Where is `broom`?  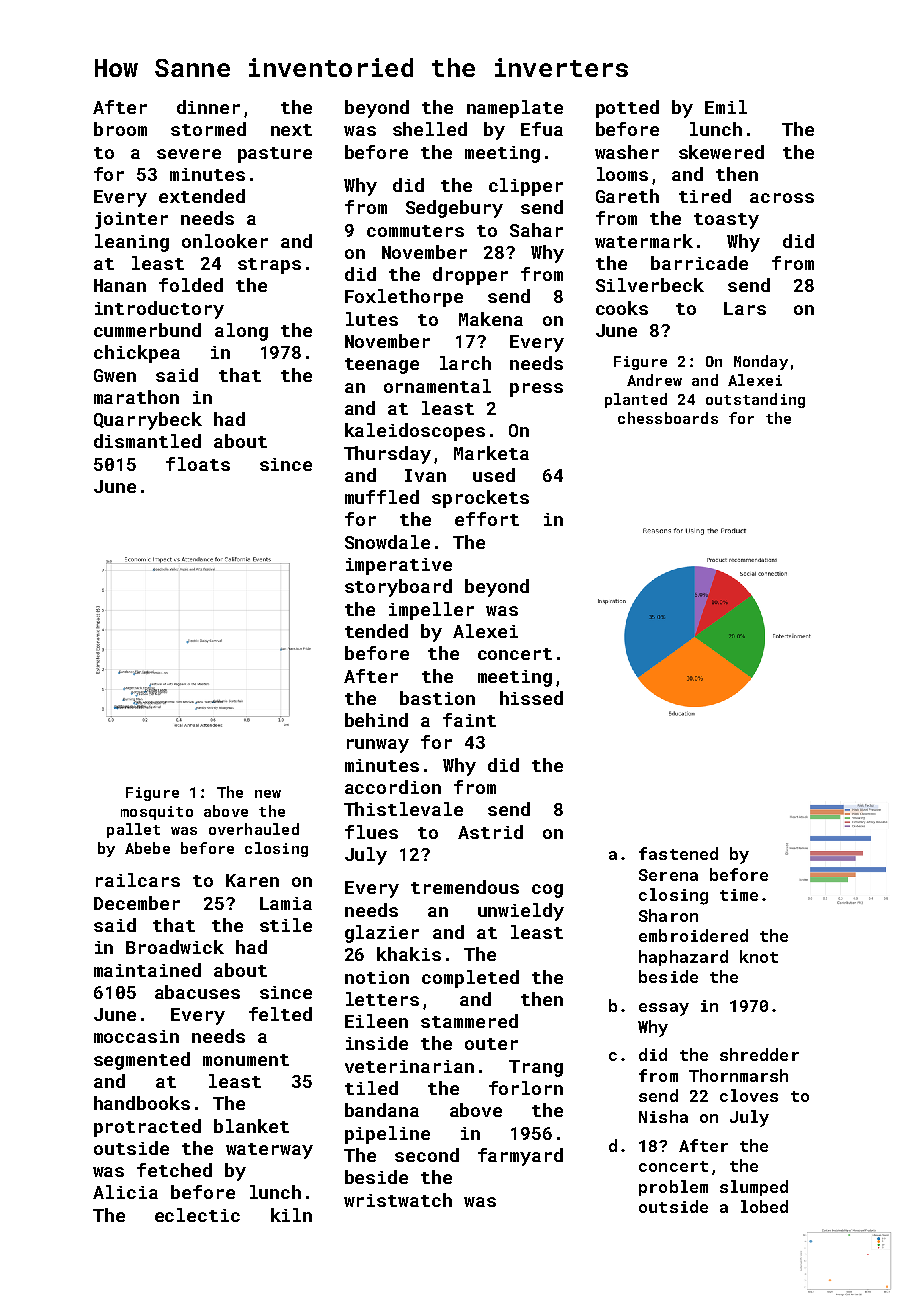
broom is located at coordinates (120, 129).
